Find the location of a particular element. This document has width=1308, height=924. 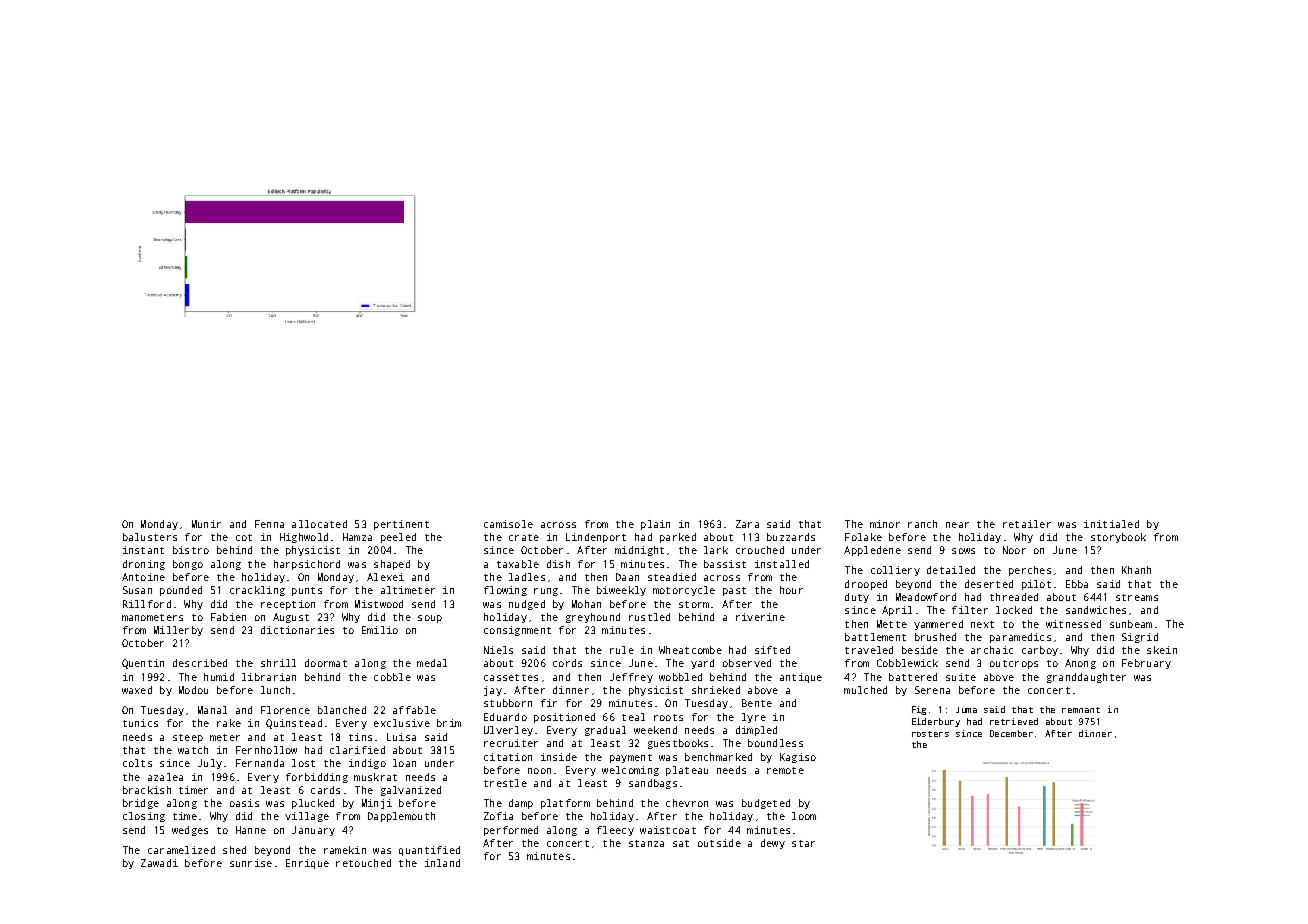

loom is located at coordinates (804, 816).
